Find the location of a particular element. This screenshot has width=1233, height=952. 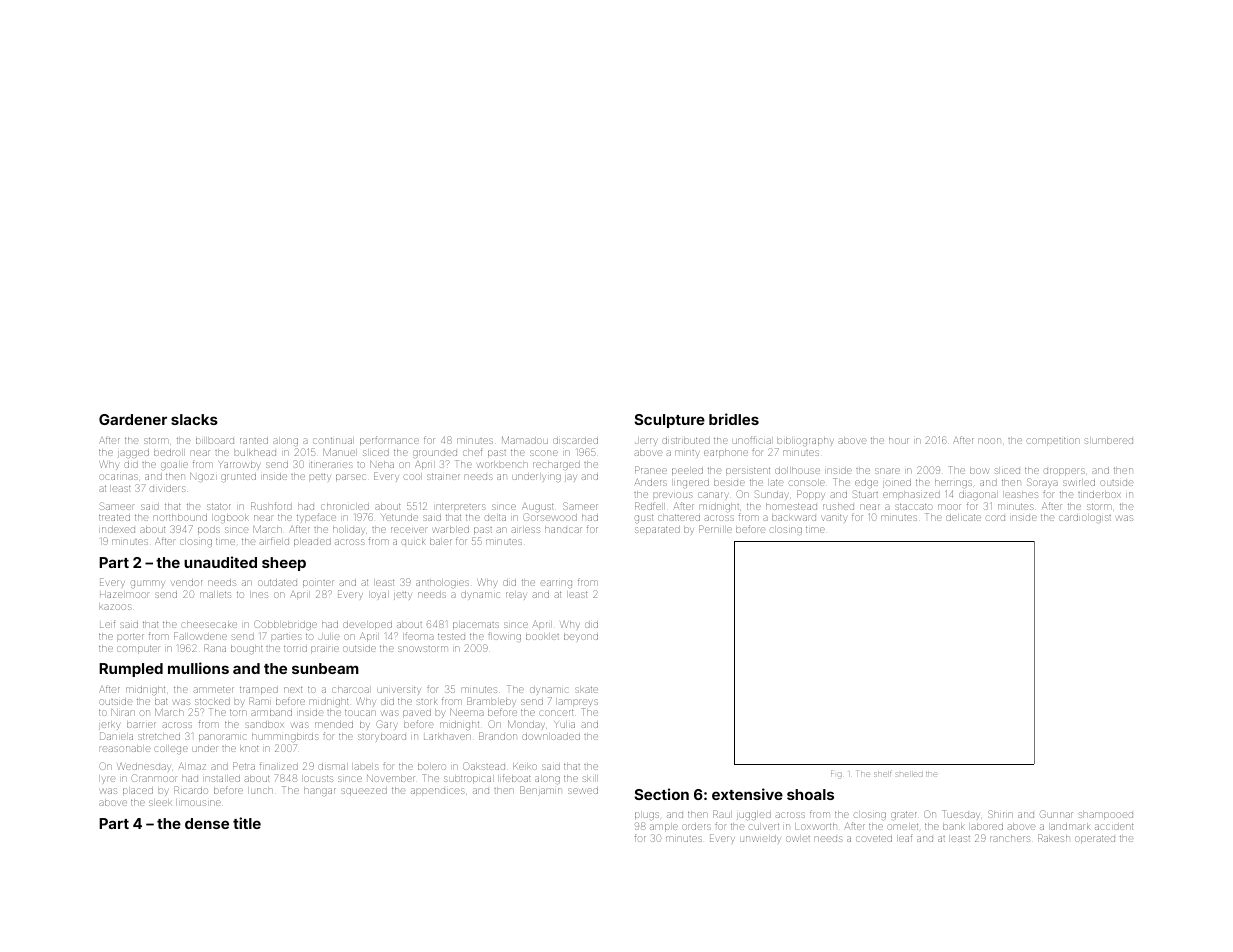

earring is located at coordinates (556, 584).
